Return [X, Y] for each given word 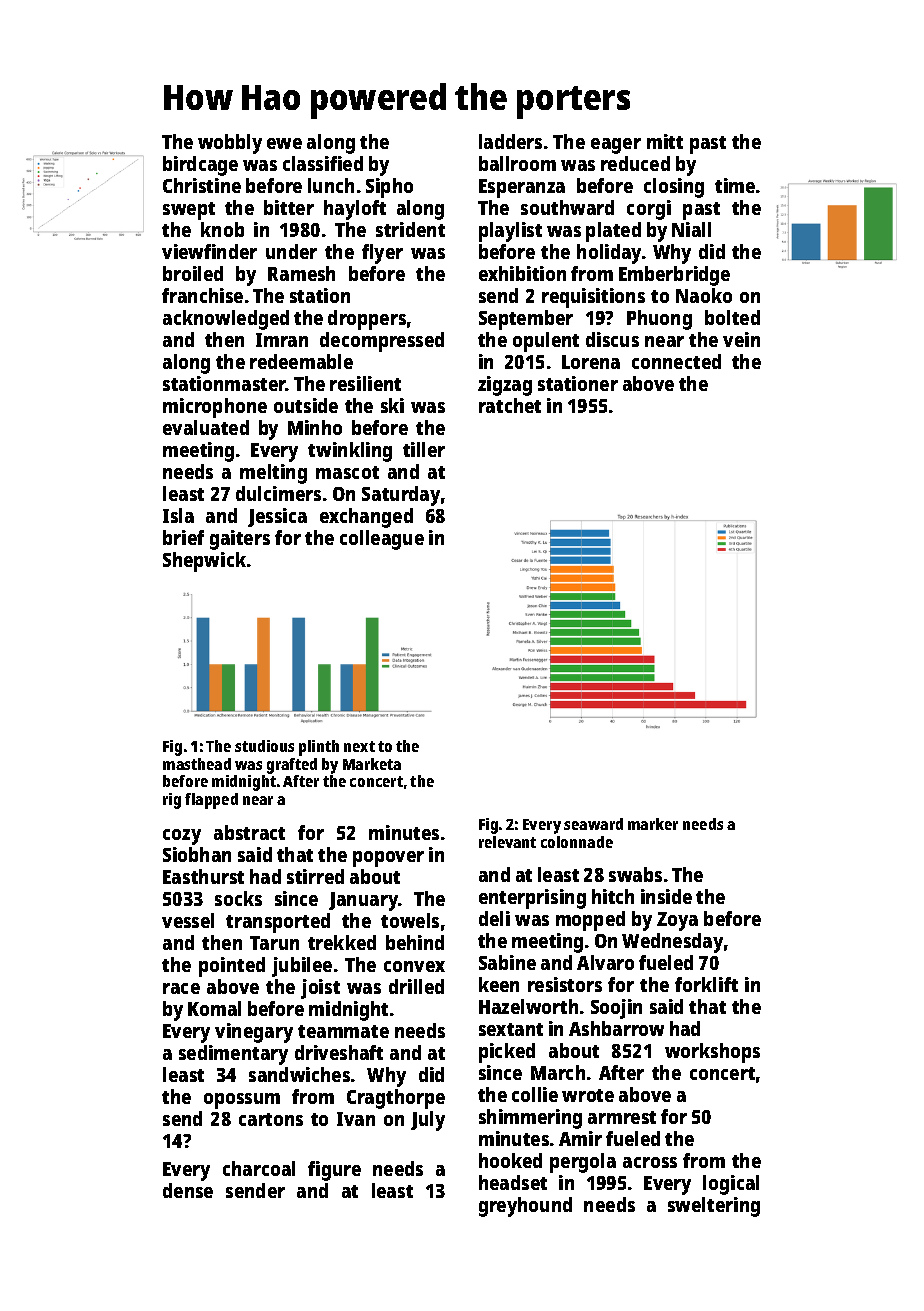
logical [731, 1185]
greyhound [525, 1207]
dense [188, 1190]
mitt [665, 141]
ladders [510, 141]
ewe [284, 143]
